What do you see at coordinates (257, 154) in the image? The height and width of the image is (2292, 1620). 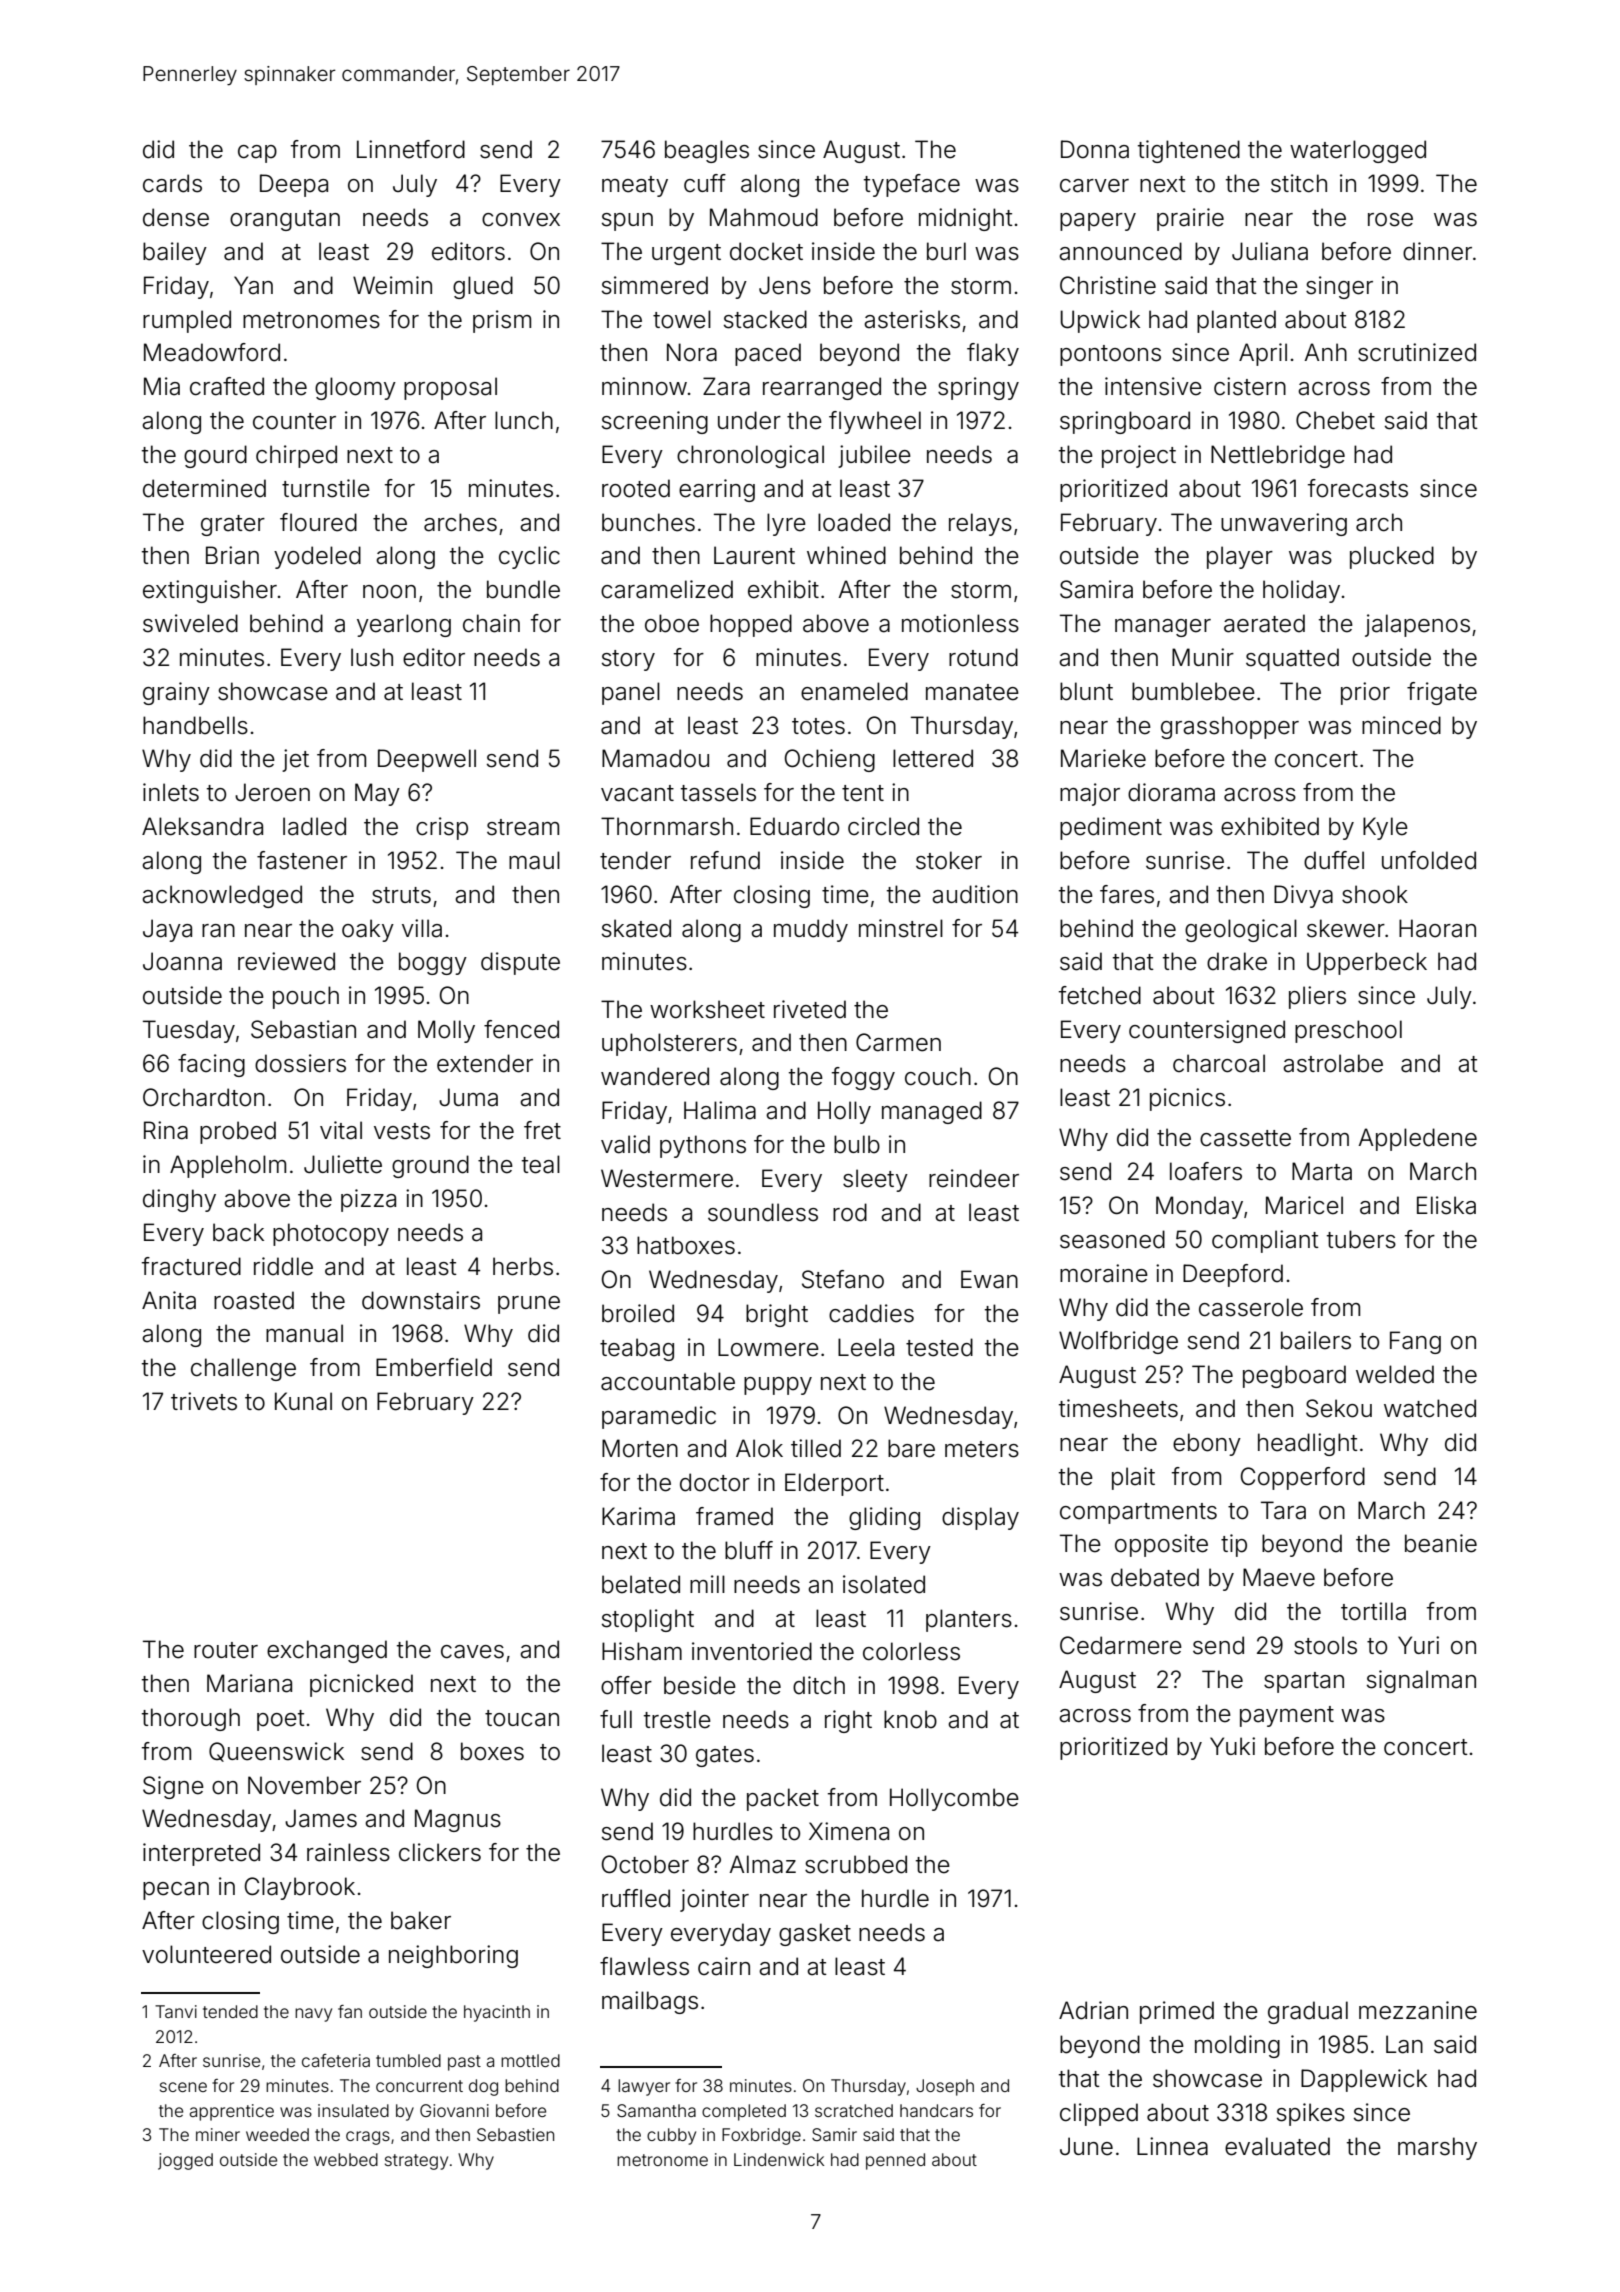 I see `cap` at bounding box center [257, 154].
